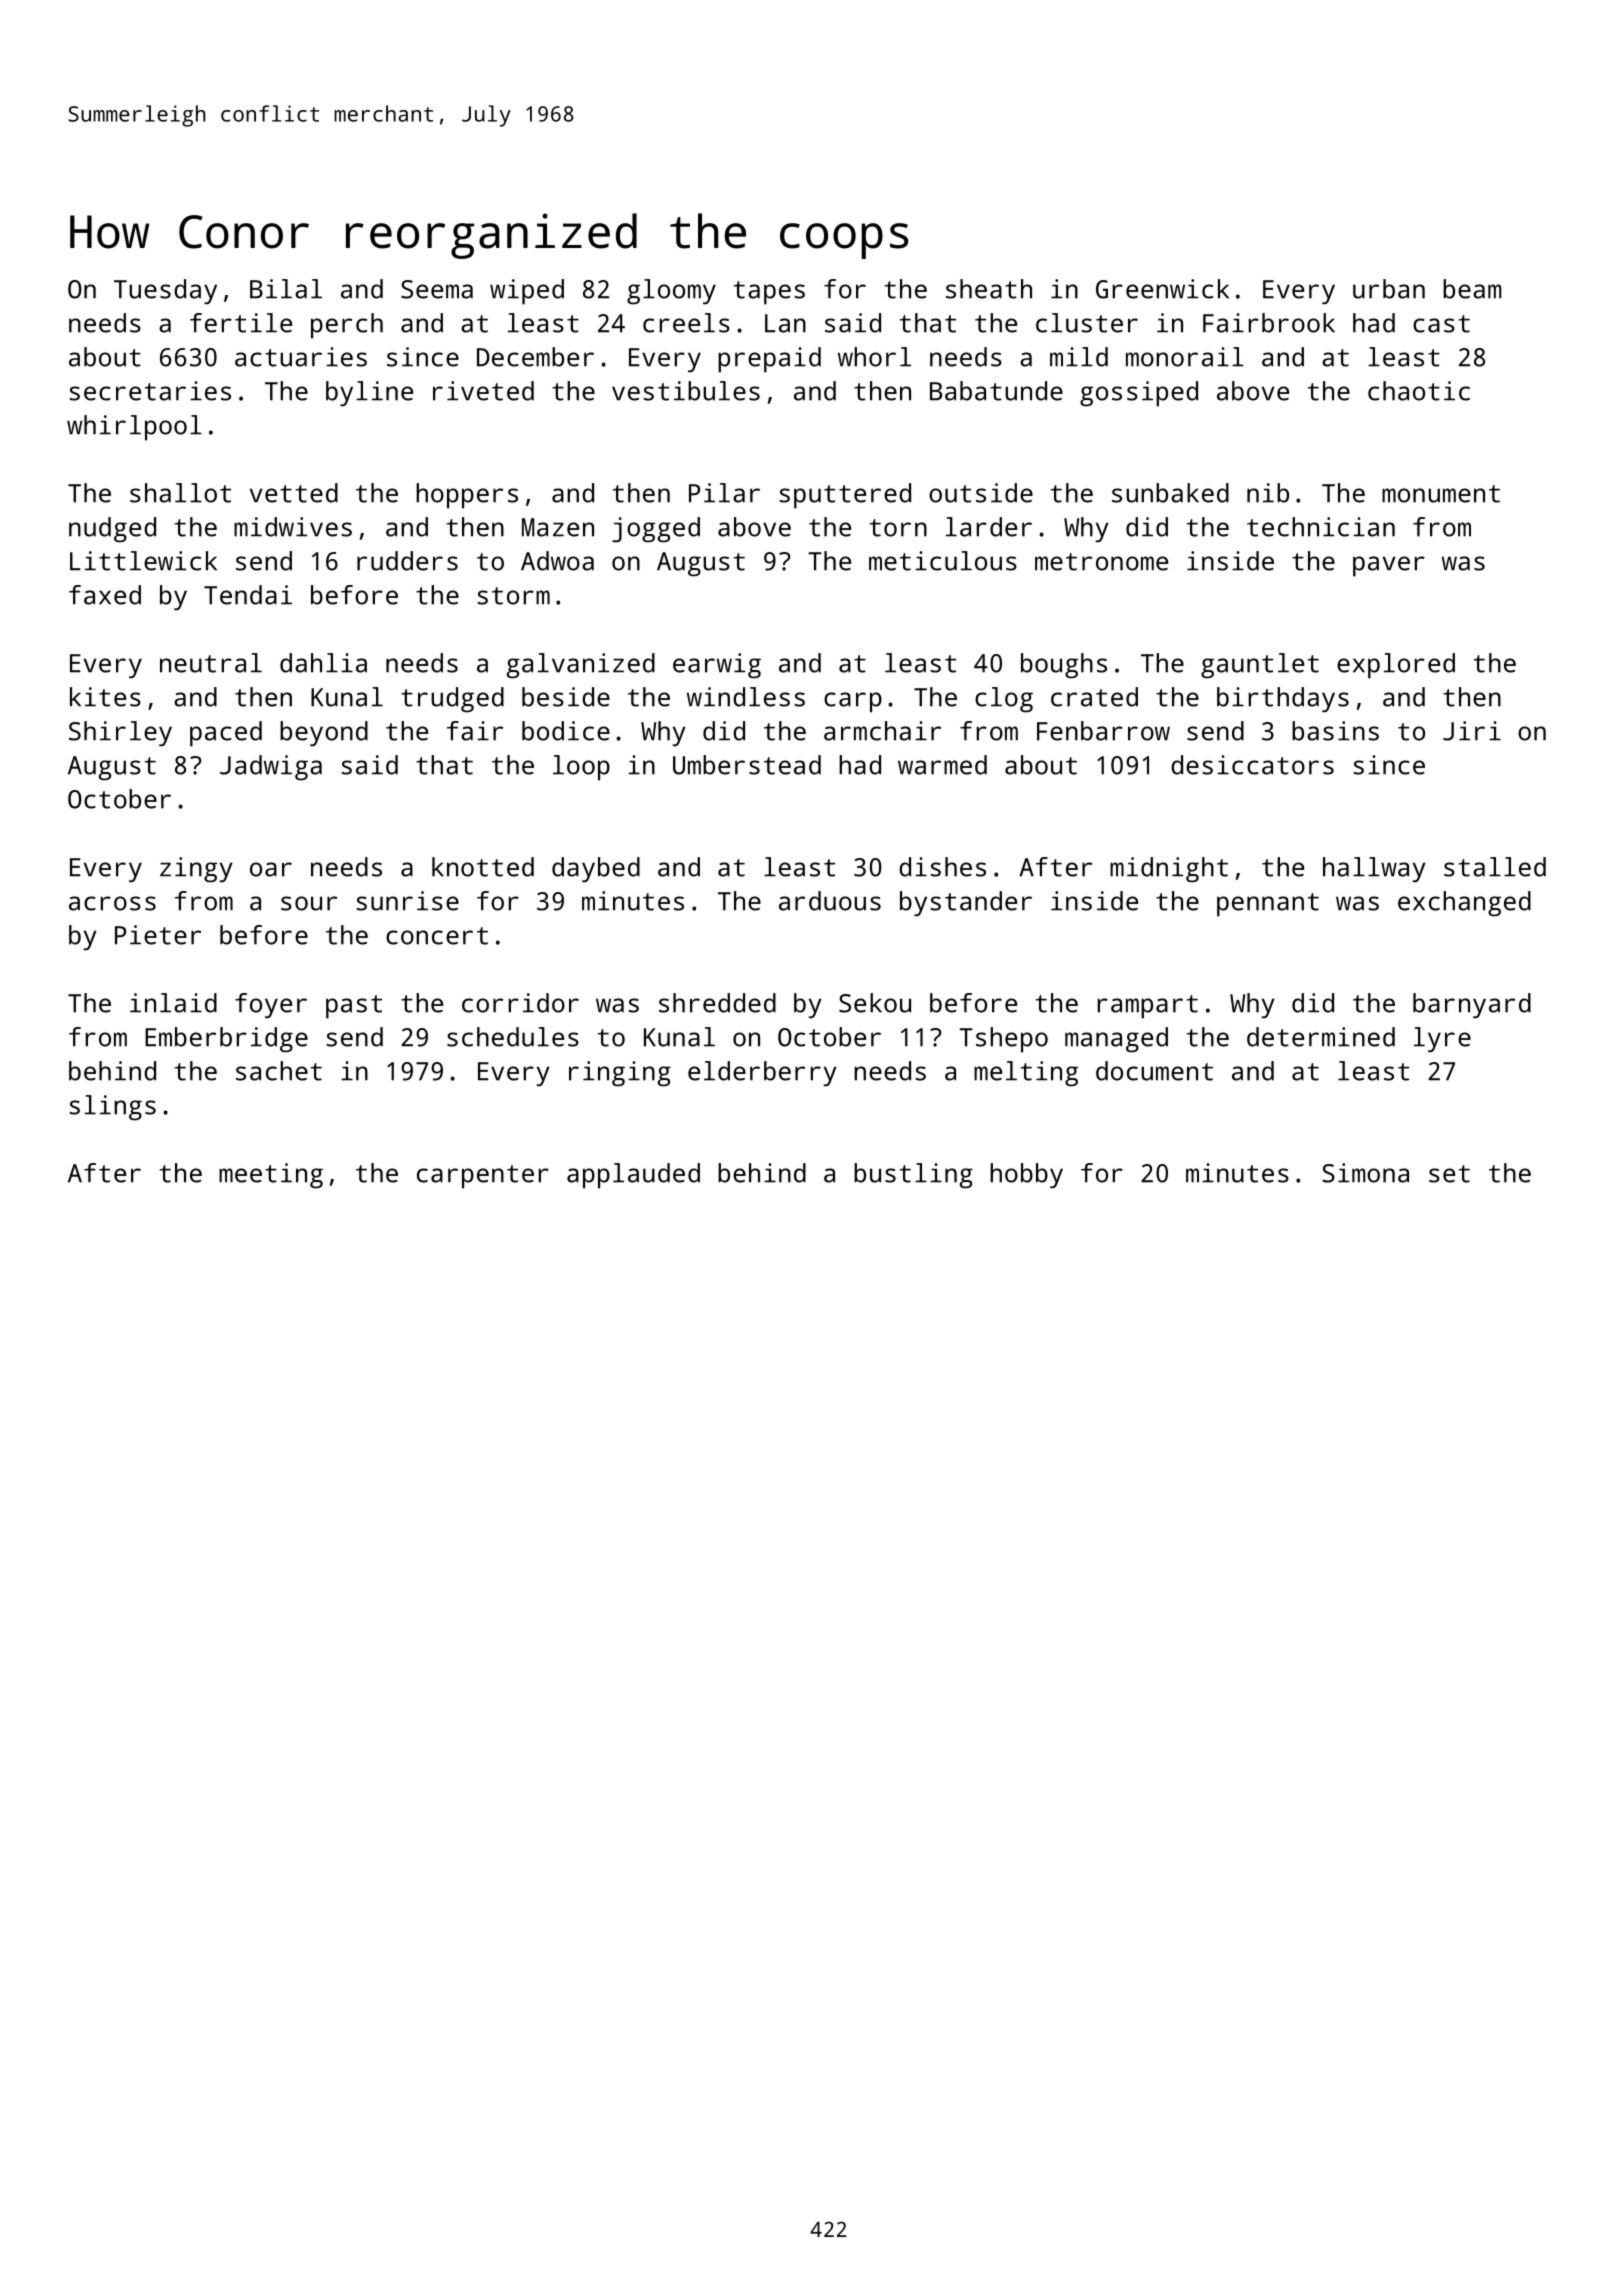 The image size is (1620, 2292). What do you see at coordinates (1389, 289) in the screenshot?
I see `urban` at bounding box center [1389, 289].
